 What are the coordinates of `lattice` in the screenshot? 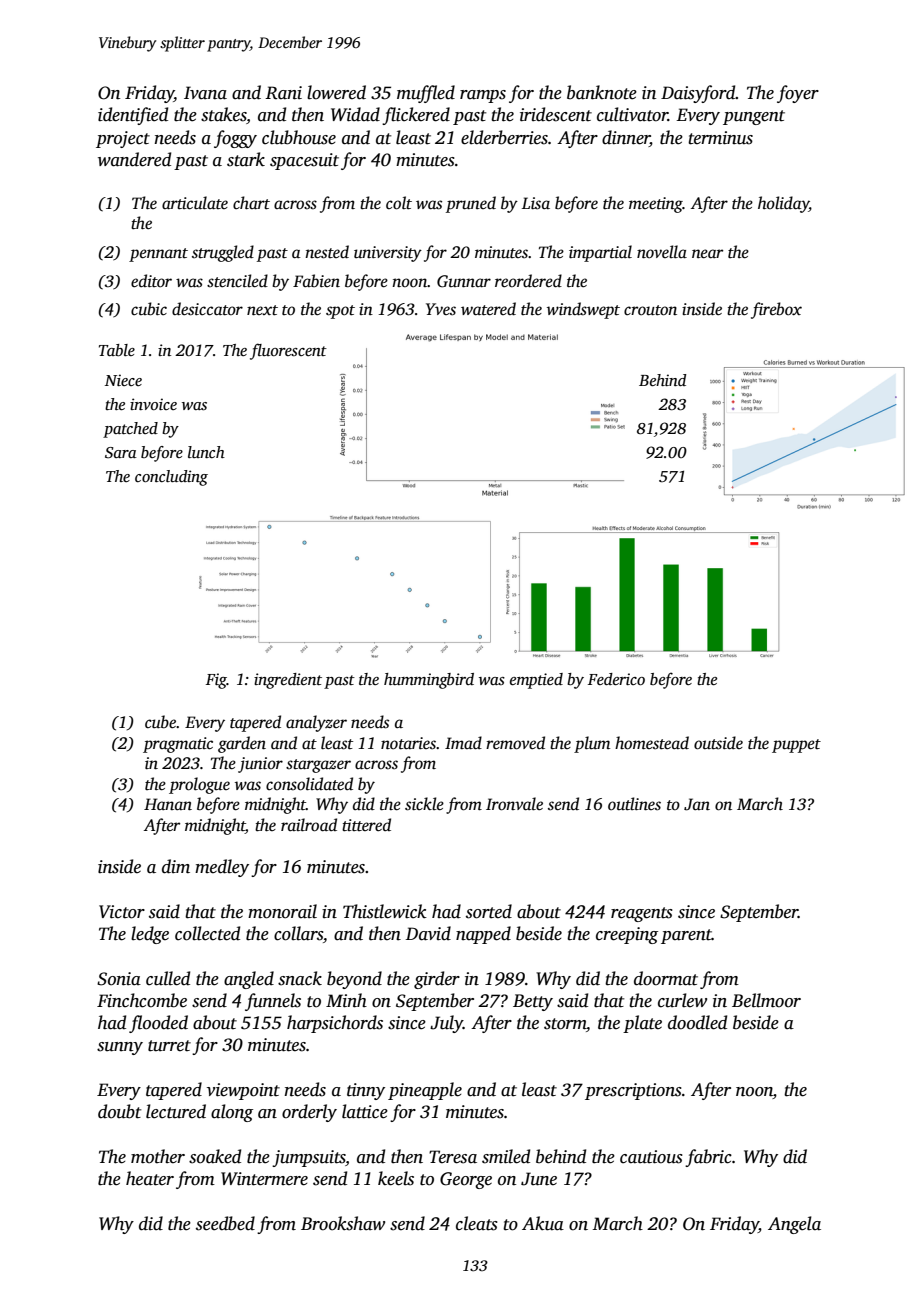 It's located at (365, 1111).
